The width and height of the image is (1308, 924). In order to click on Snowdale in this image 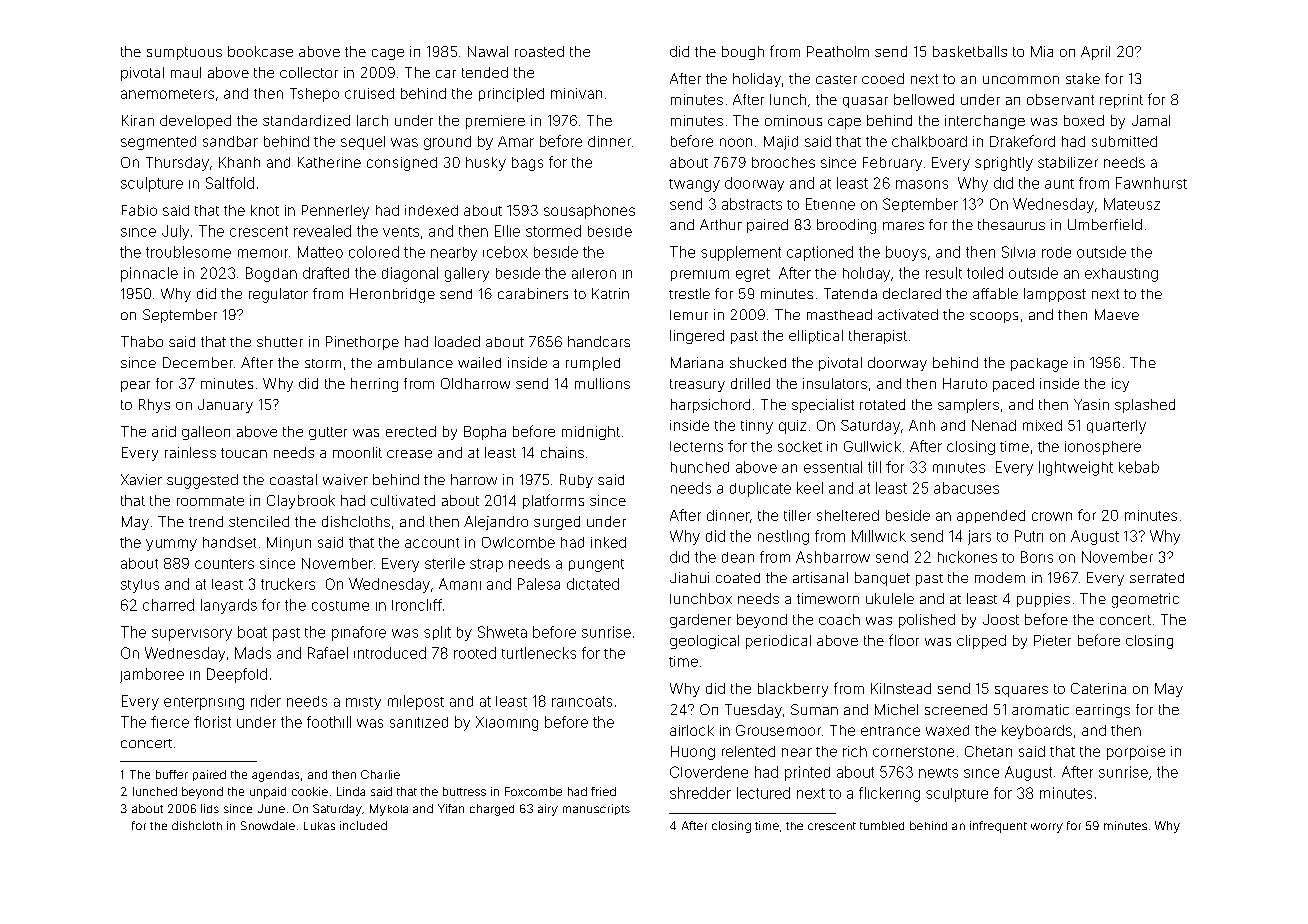, I will do `click(268, 825)`.
